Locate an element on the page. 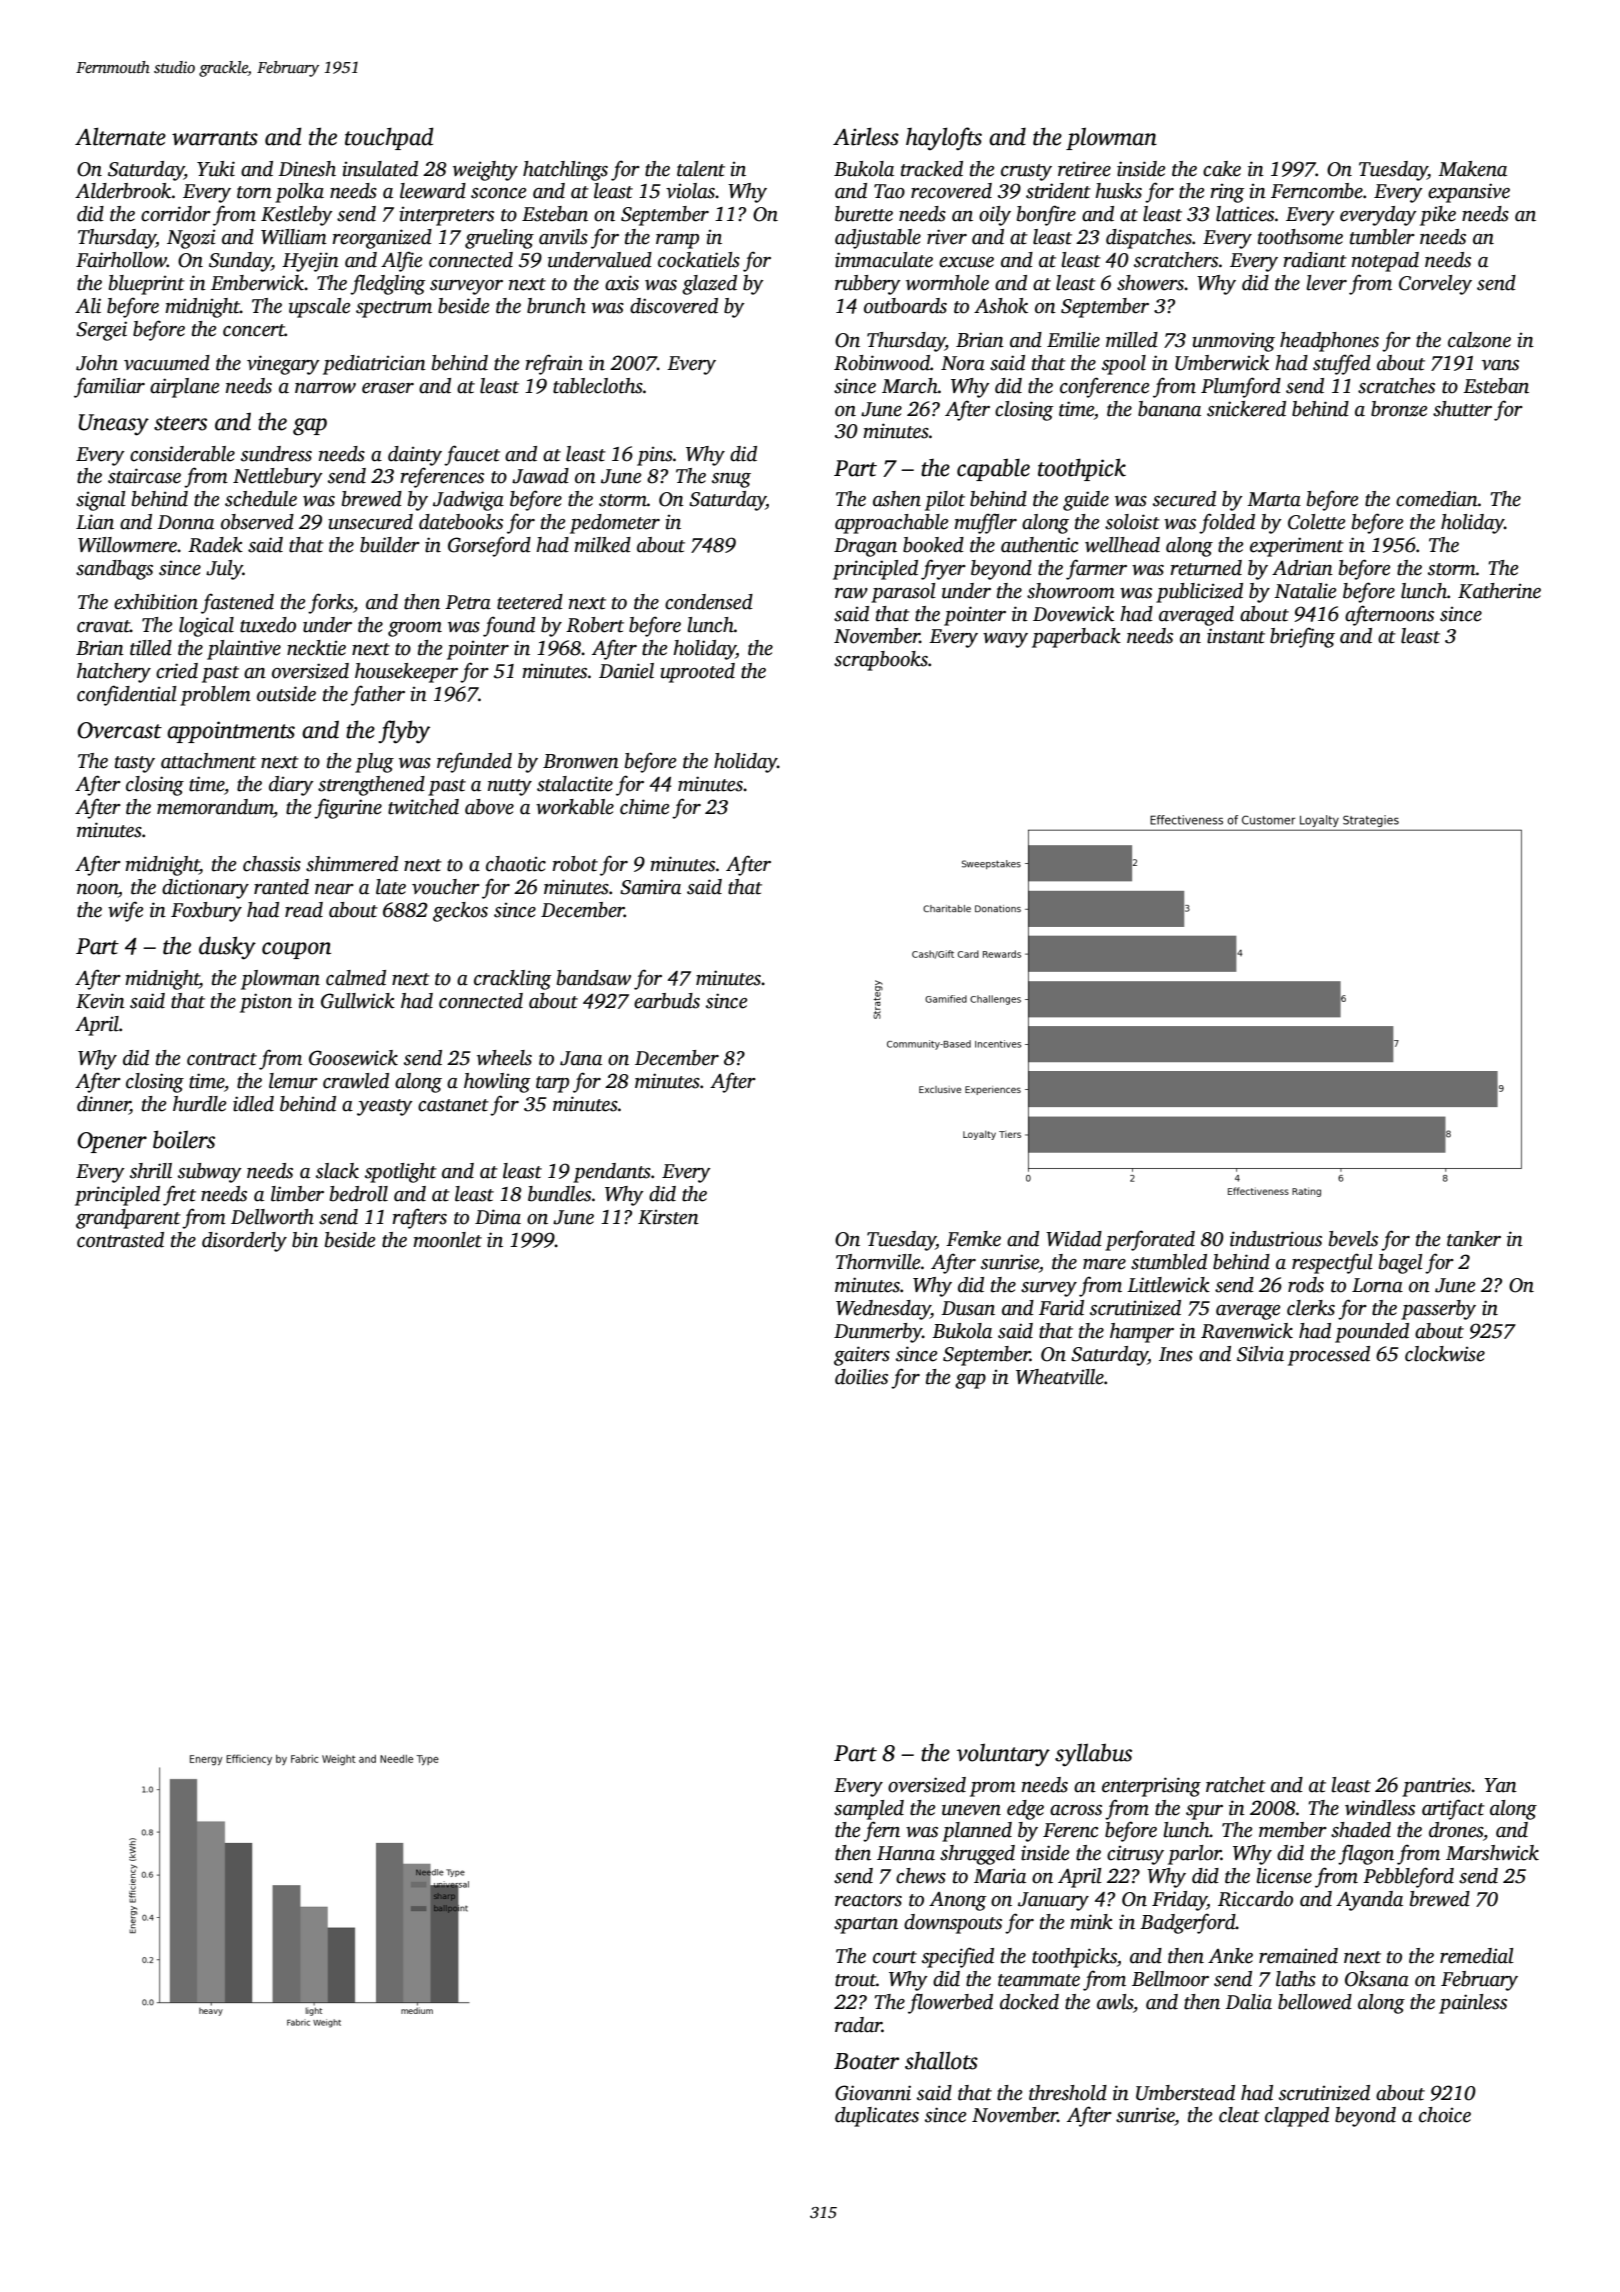  hatchlings is located at coordinates (565, 171).
